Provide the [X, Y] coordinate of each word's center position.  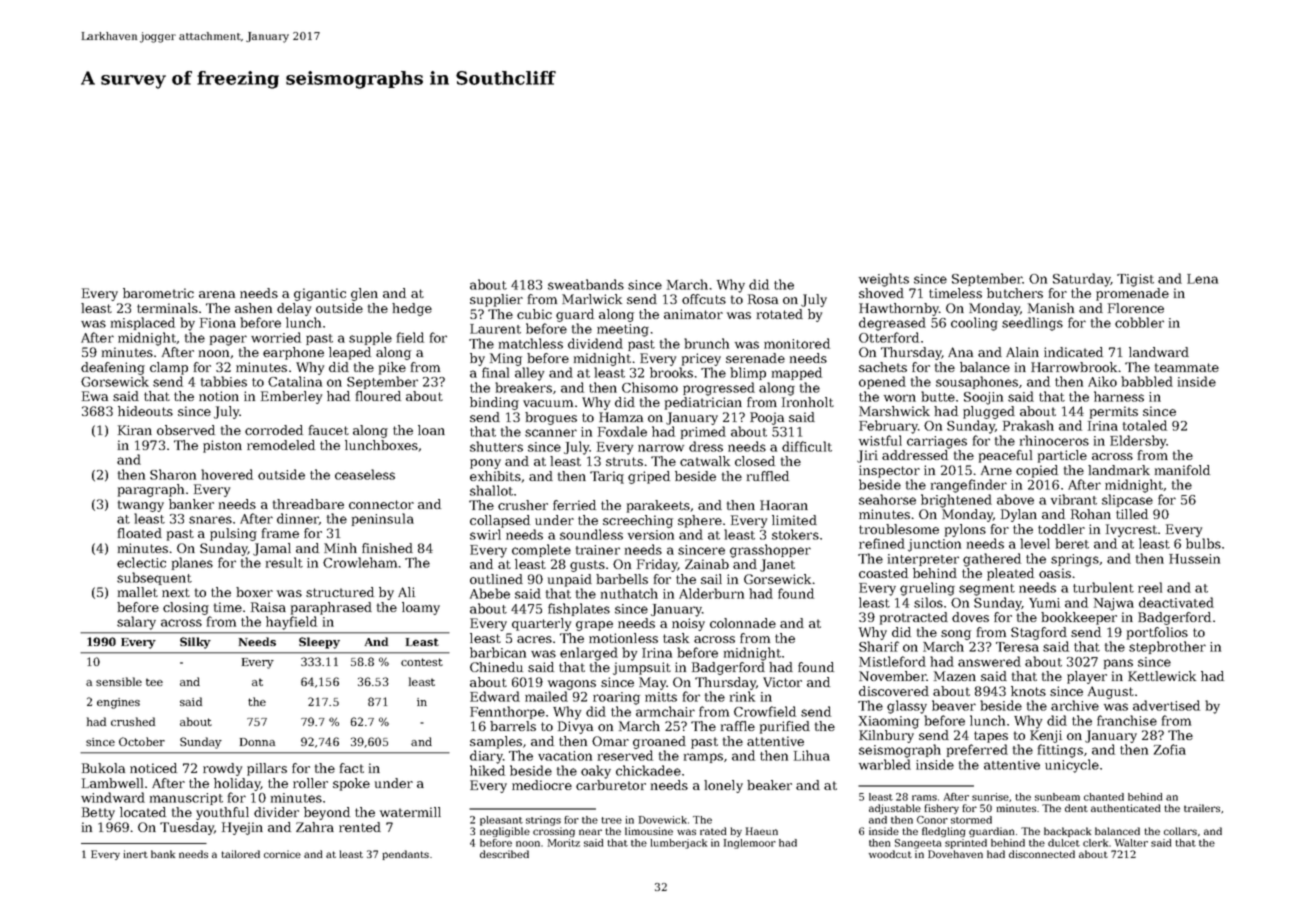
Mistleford [892, 661]
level [1035, 543]
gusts [587, 566]
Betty [98, 813]
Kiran [135, 430]
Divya [575, 727]
